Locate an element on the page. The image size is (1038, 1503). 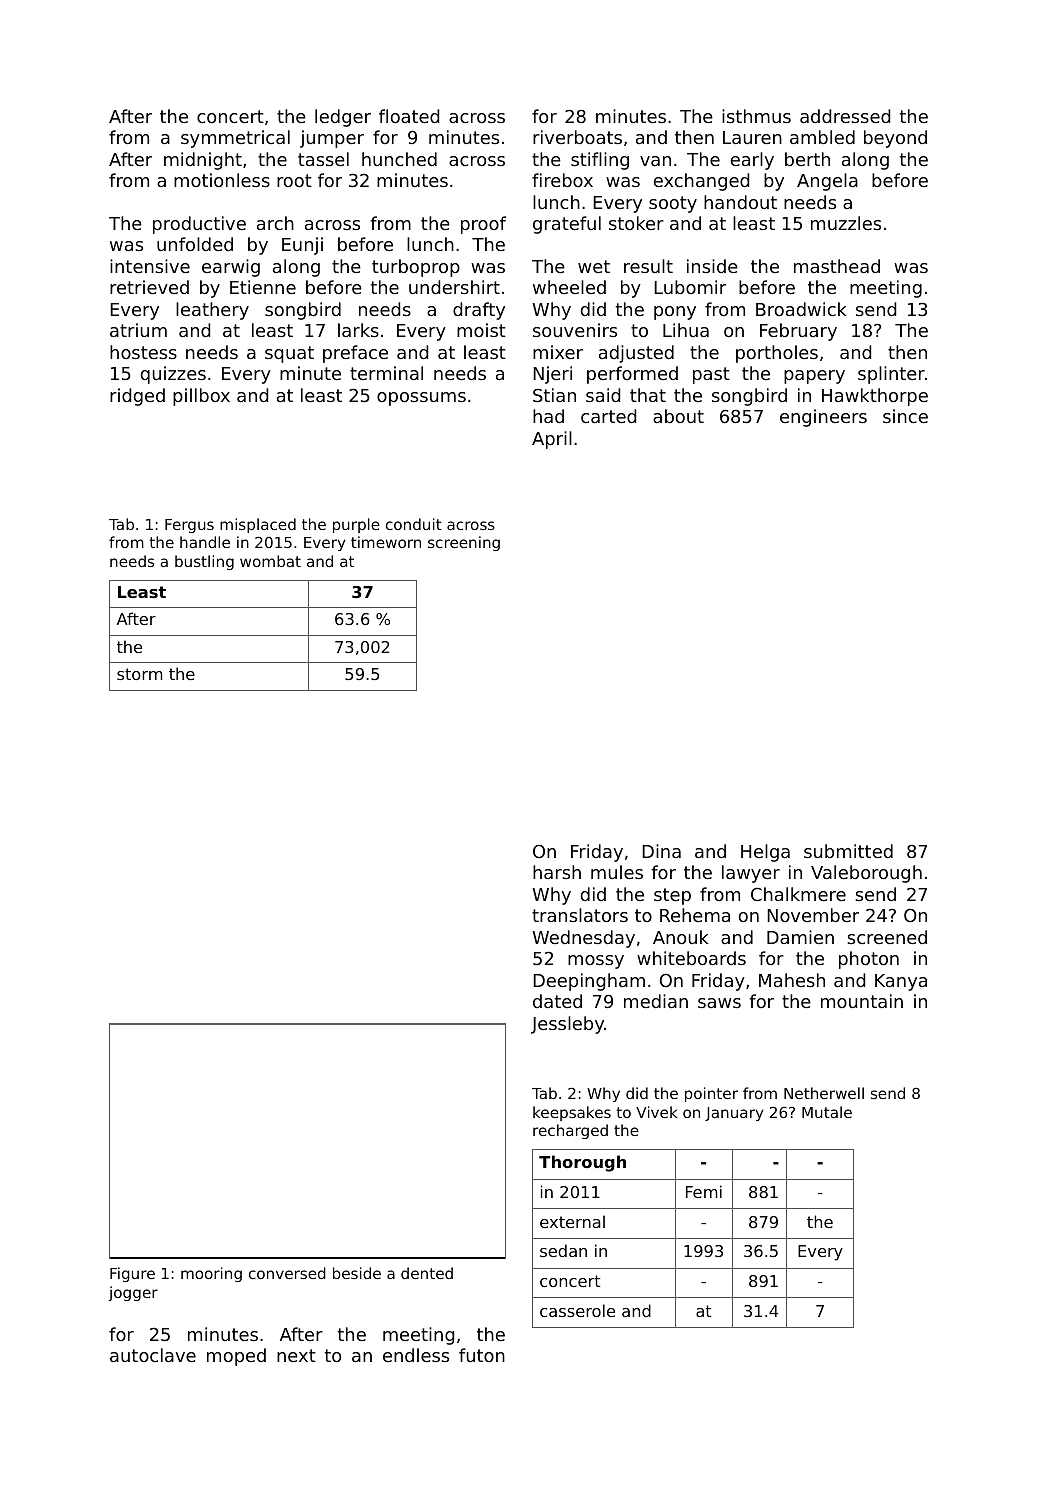
autoclave is located at coordinates (153, 1355).
